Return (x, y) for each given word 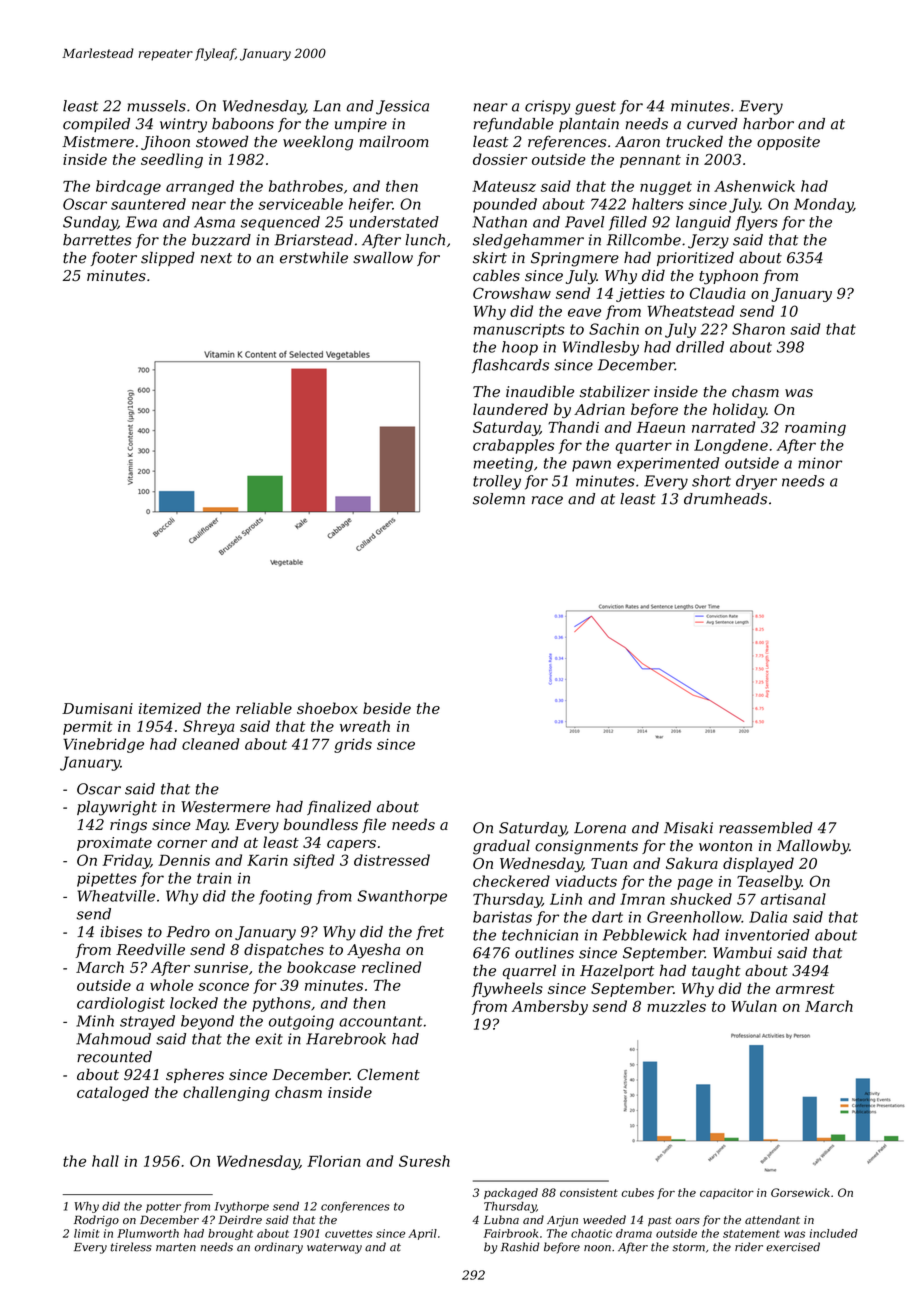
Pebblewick (645, 935)
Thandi (573, 427)
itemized (170, 708)
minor (820, 463)
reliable (264, 708)
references (567, 142)
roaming (815, 429)
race (547, 500)
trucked (694, 141)
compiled (96, 125)
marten (176, 1247)
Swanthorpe (402, 897)
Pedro (188, 932)
